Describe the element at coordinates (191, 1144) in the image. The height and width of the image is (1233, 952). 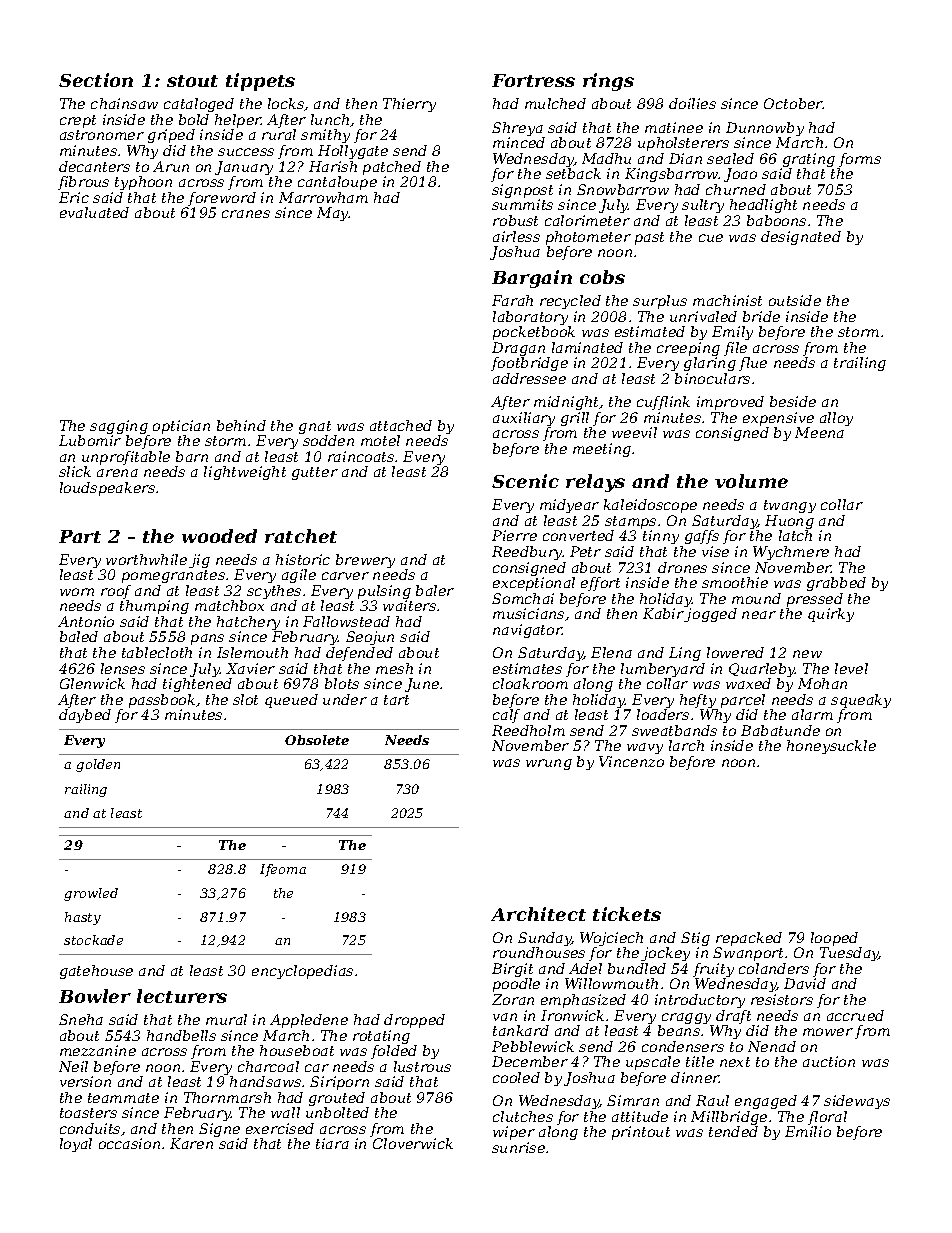
I see `Karen` at that location.
